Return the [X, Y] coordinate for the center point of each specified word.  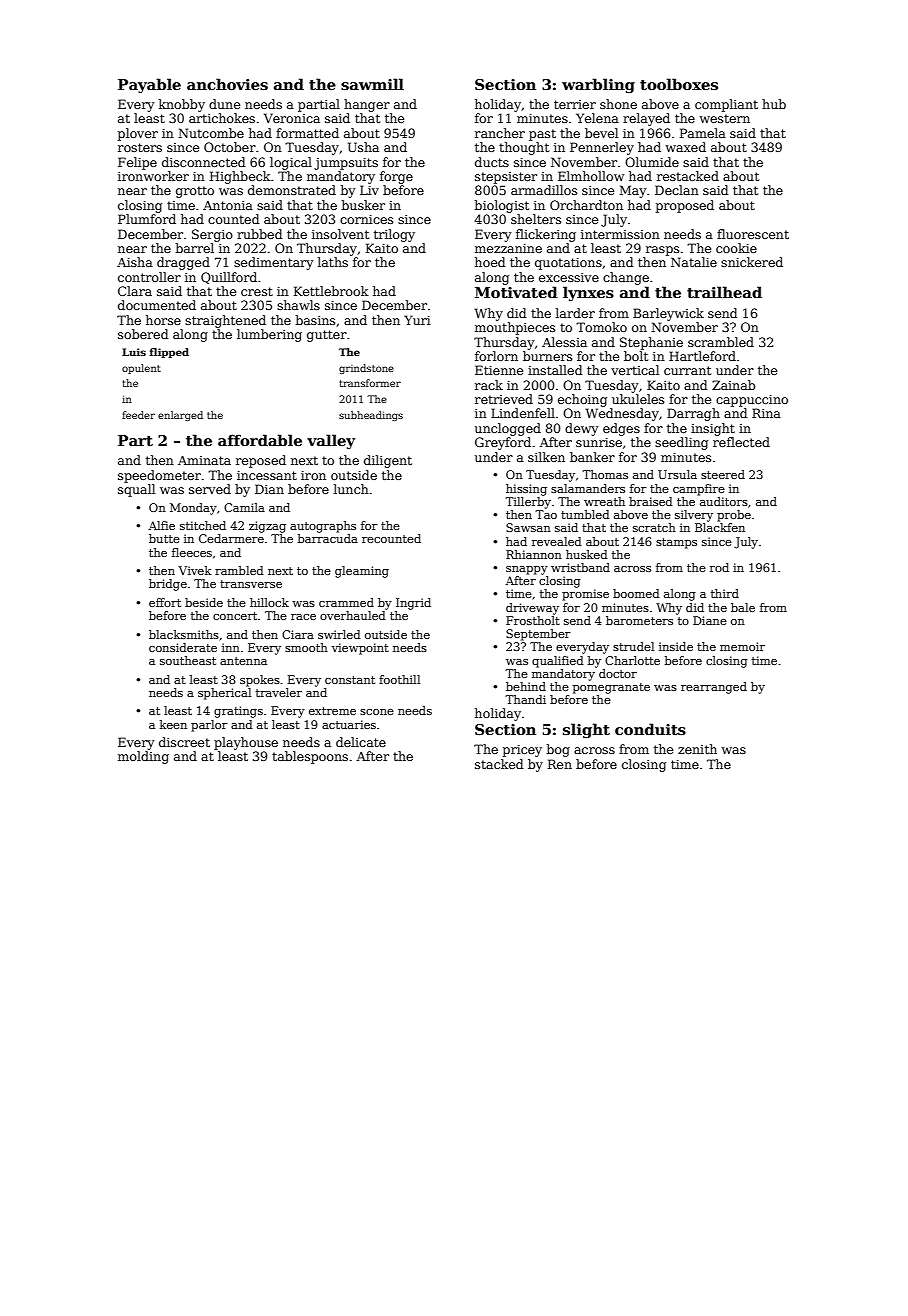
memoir [742, 646]
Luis [134, 352]
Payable [149, 85]
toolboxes [679, 84]
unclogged [508, 429]
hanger [367, 105]
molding [143, 757]
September [538, 635]
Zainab [733, 385]
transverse [251, 584]
